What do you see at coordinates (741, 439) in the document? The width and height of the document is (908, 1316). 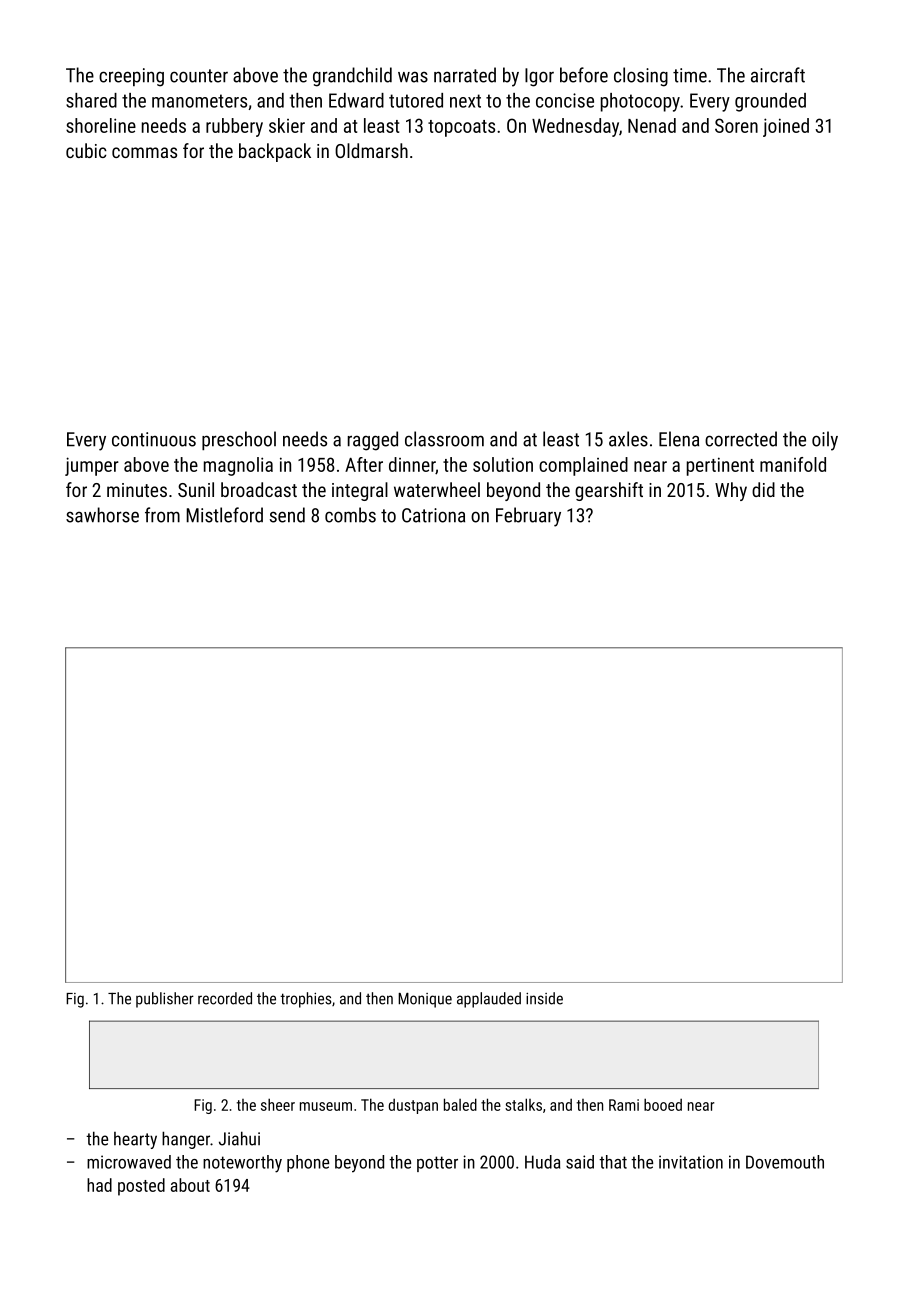 I see `corrected` at bounding box center [741, 439].
